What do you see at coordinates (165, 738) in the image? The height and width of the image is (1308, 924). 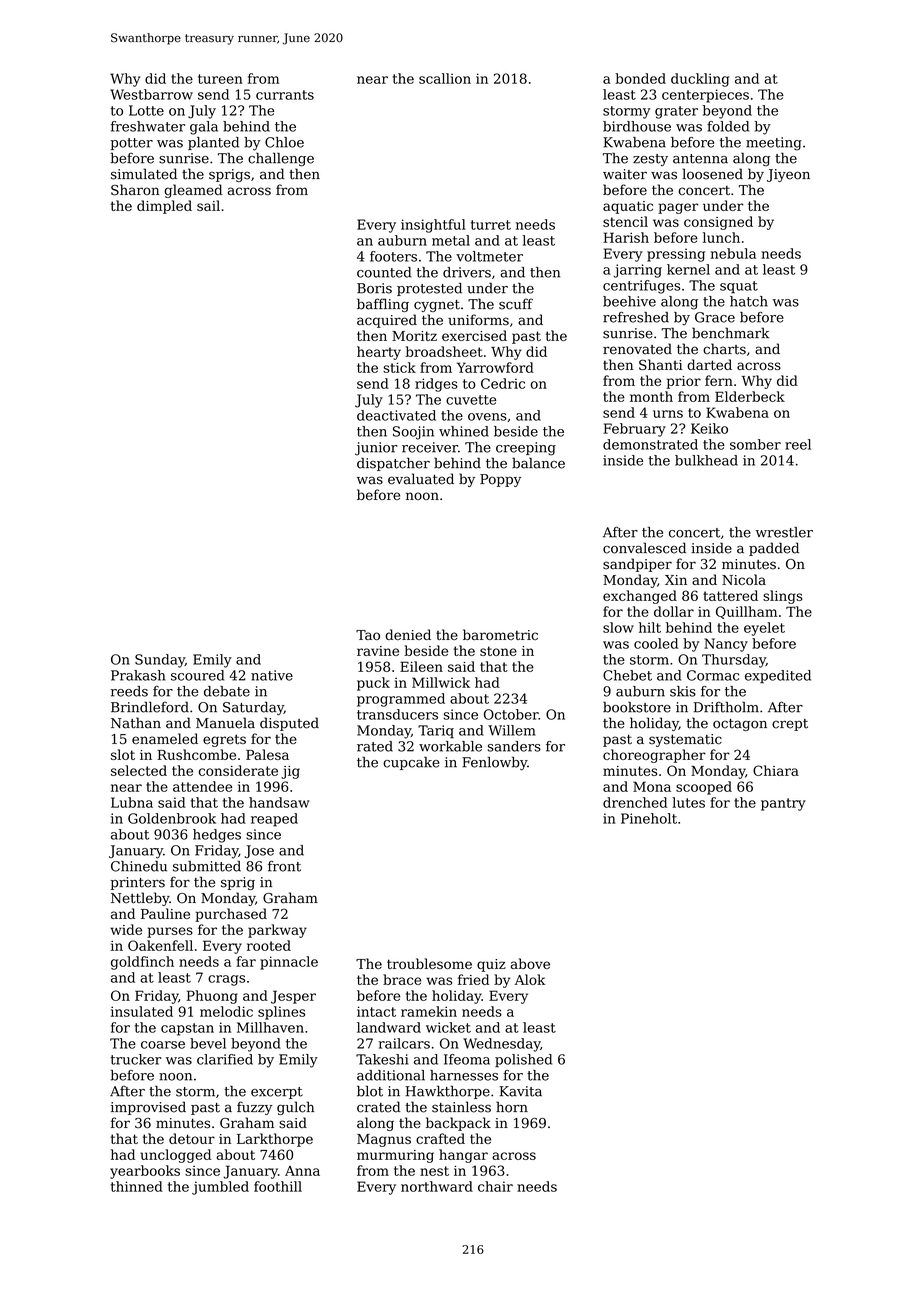 I see `enameled` at bounding box center [165, 738].
